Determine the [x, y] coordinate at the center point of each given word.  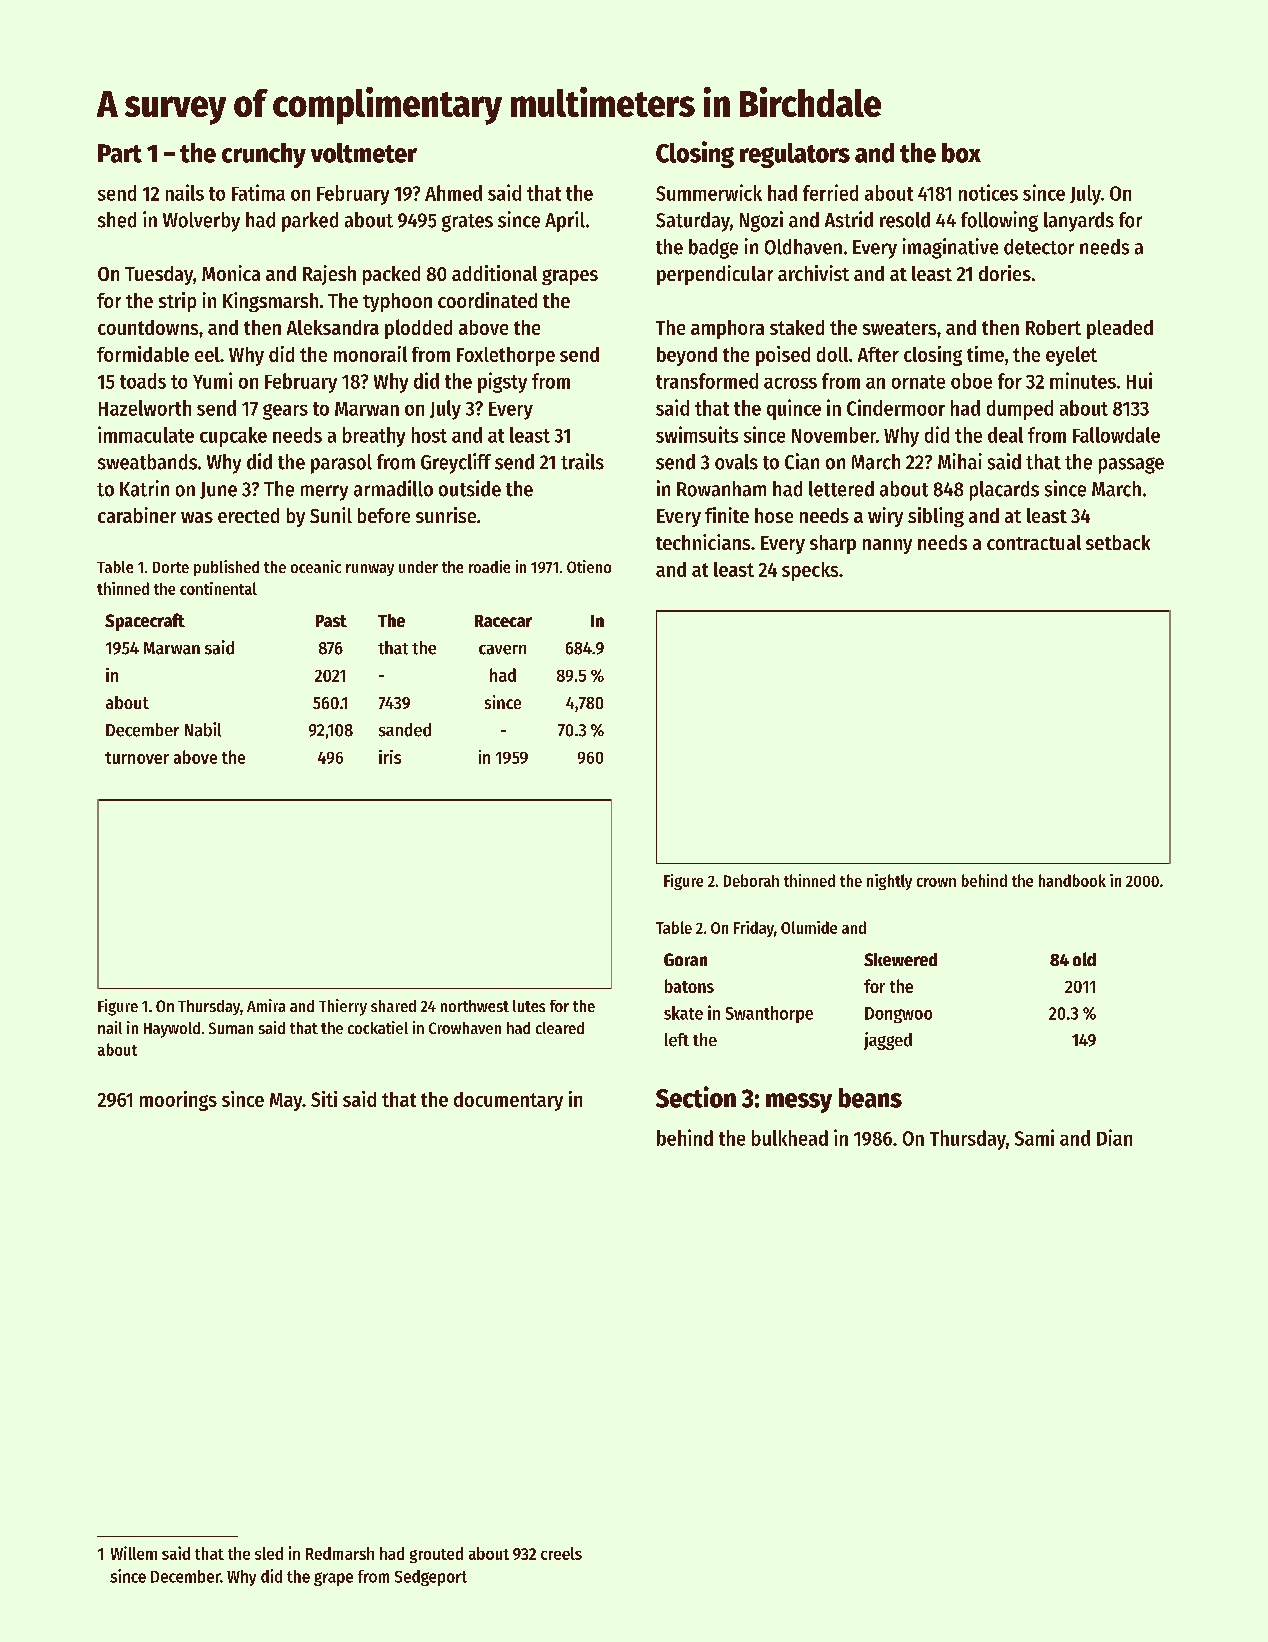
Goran [685, 959]
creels [561, 1553]
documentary [508, 1101]
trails [582, 461]
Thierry [343, 1007]
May [286, 1102]
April [565, 221]
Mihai [960, 461]
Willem [134, 1553]
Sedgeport [431, 1578]
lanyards [1079, 222]
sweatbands [147, 462]
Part [120, 153]
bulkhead [790, 1138]
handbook [1072, 880]
